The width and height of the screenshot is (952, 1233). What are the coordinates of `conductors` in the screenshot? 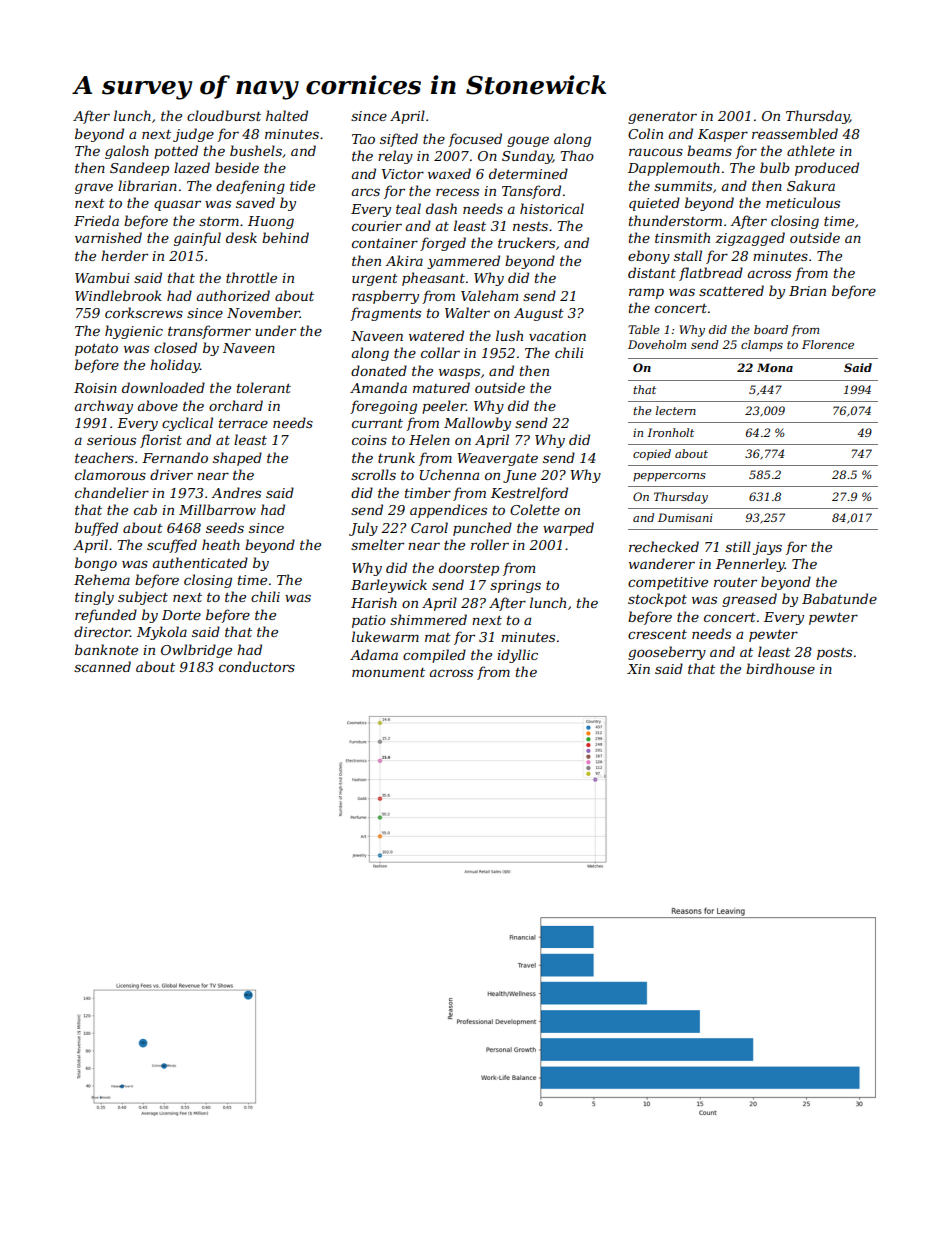 It's located at (257, 666).
